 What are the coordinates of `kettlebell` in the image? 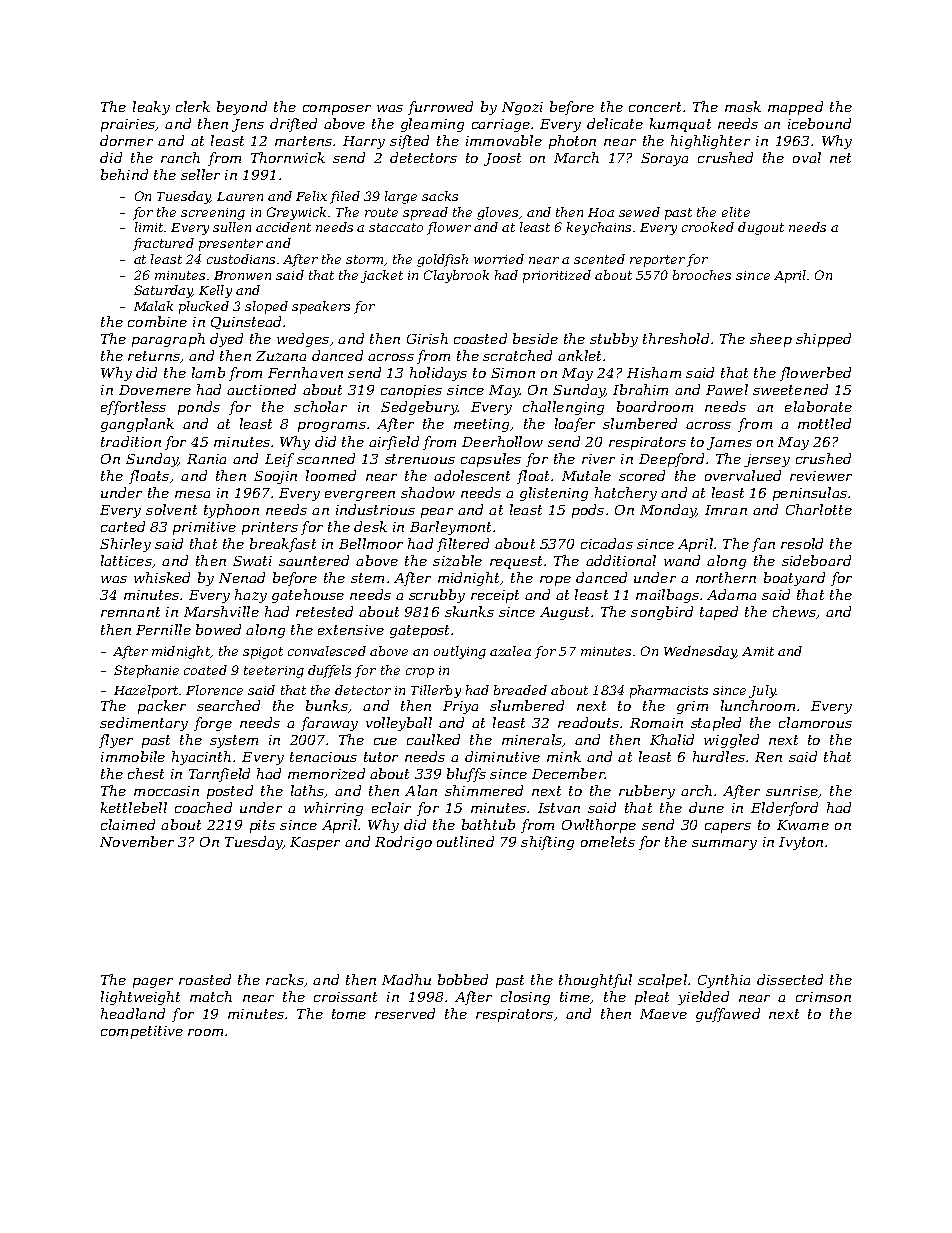 It's located at (134, 807).
